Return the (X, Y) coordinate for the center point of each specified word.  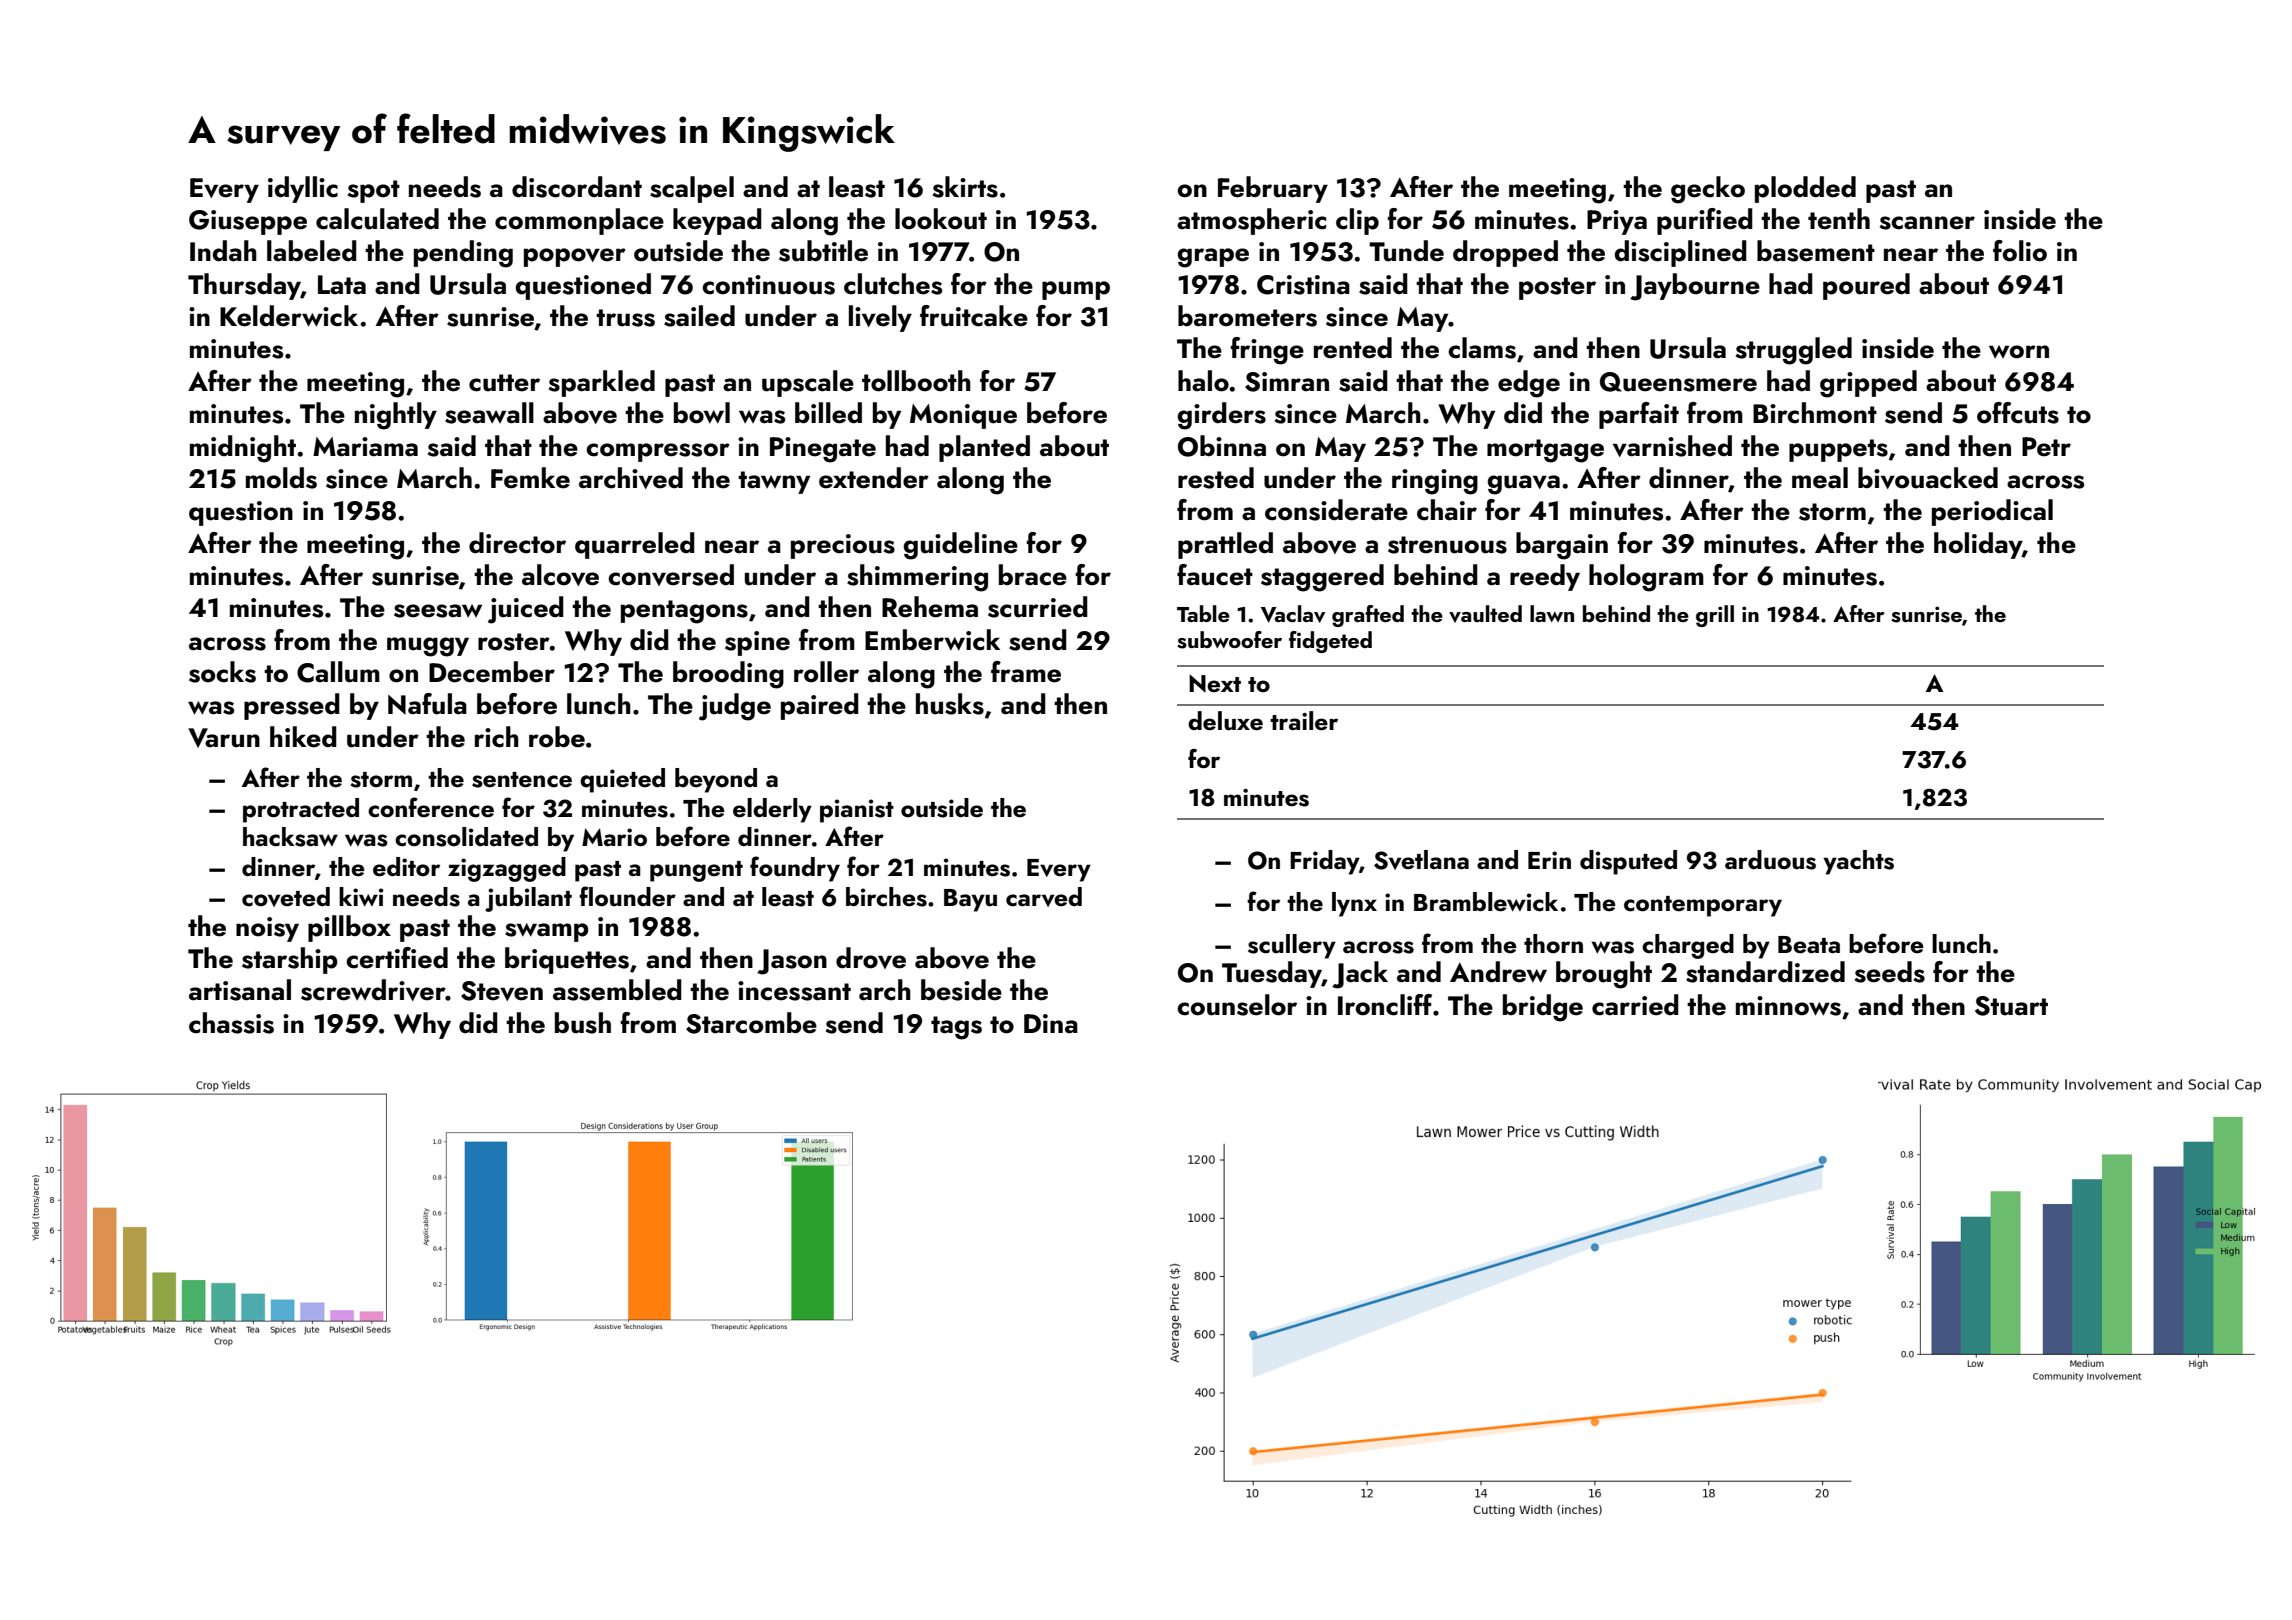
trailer (1304, 720)
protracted (301, 810)
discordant (577, 187)
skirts (965, 187)
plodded (1805, 189)
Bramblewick (1486, 902)
